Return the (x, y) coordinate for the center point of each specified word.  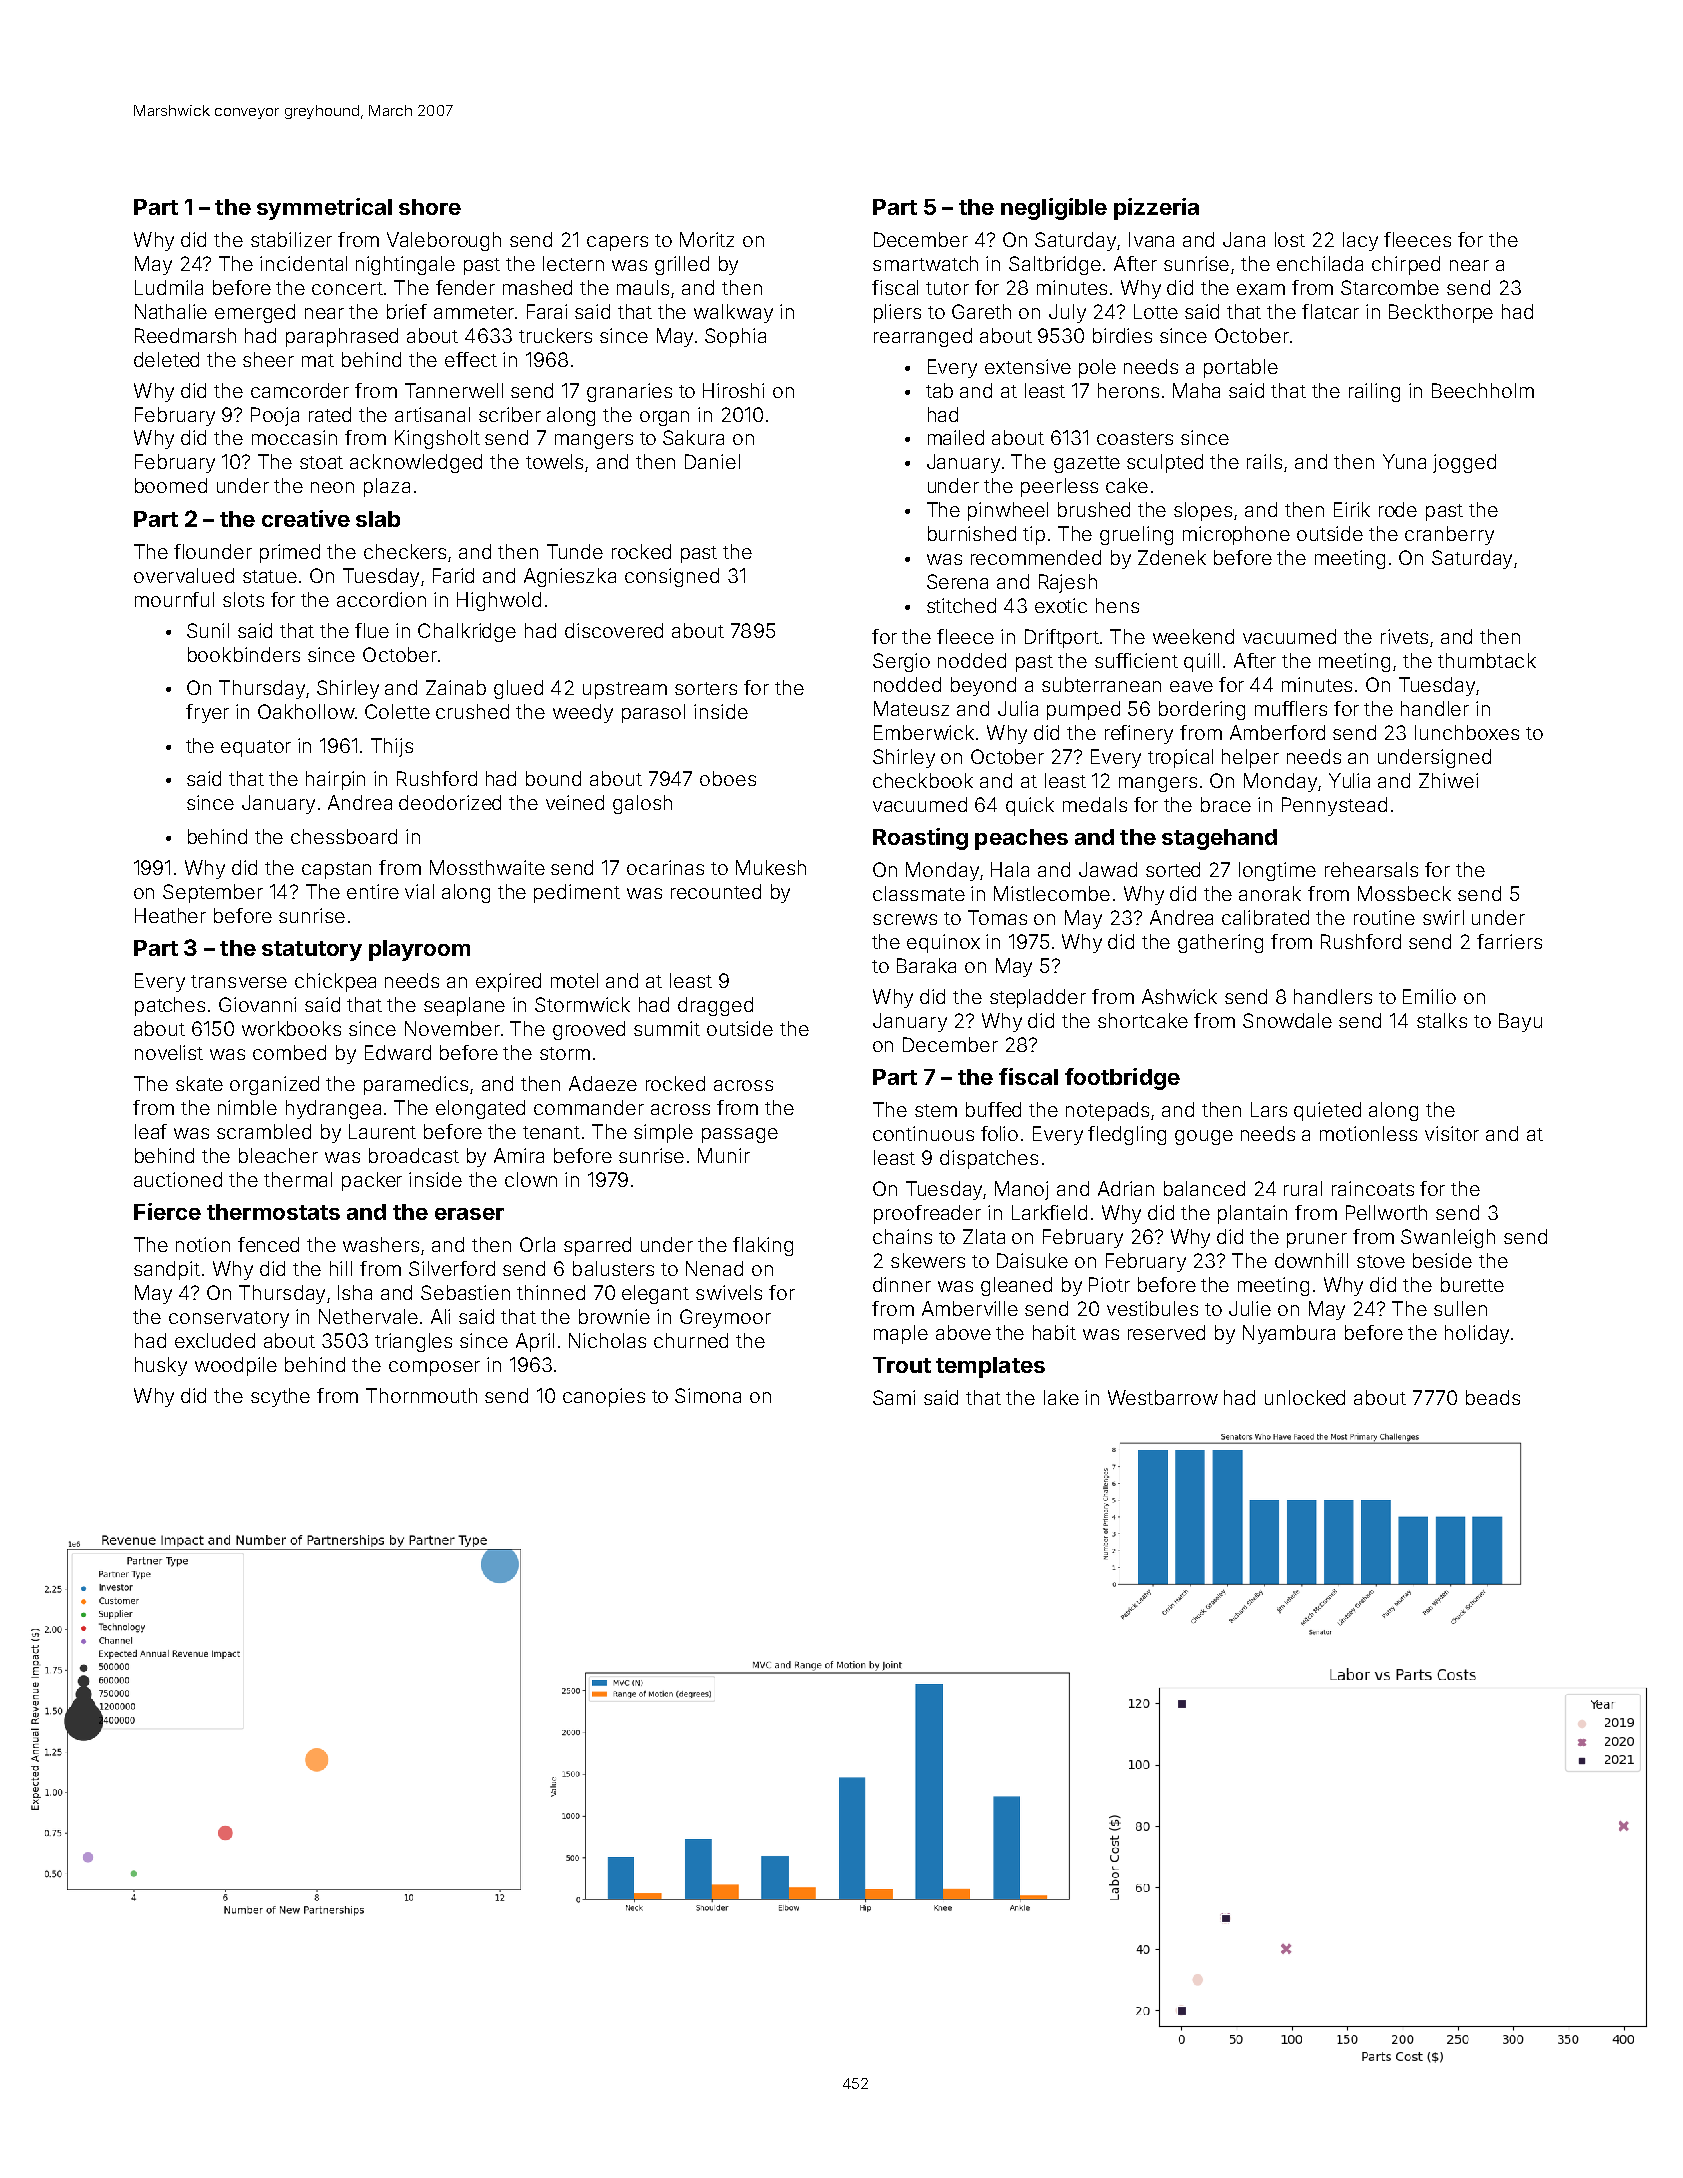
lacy (1360, 241)
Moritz (707, 239)
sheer (268, 359)
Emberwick (924, 732)
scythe (280, 1397)
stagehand (1219, 839)
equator (256, 748)
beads (1493, 1397)
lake (1061, 1397)
